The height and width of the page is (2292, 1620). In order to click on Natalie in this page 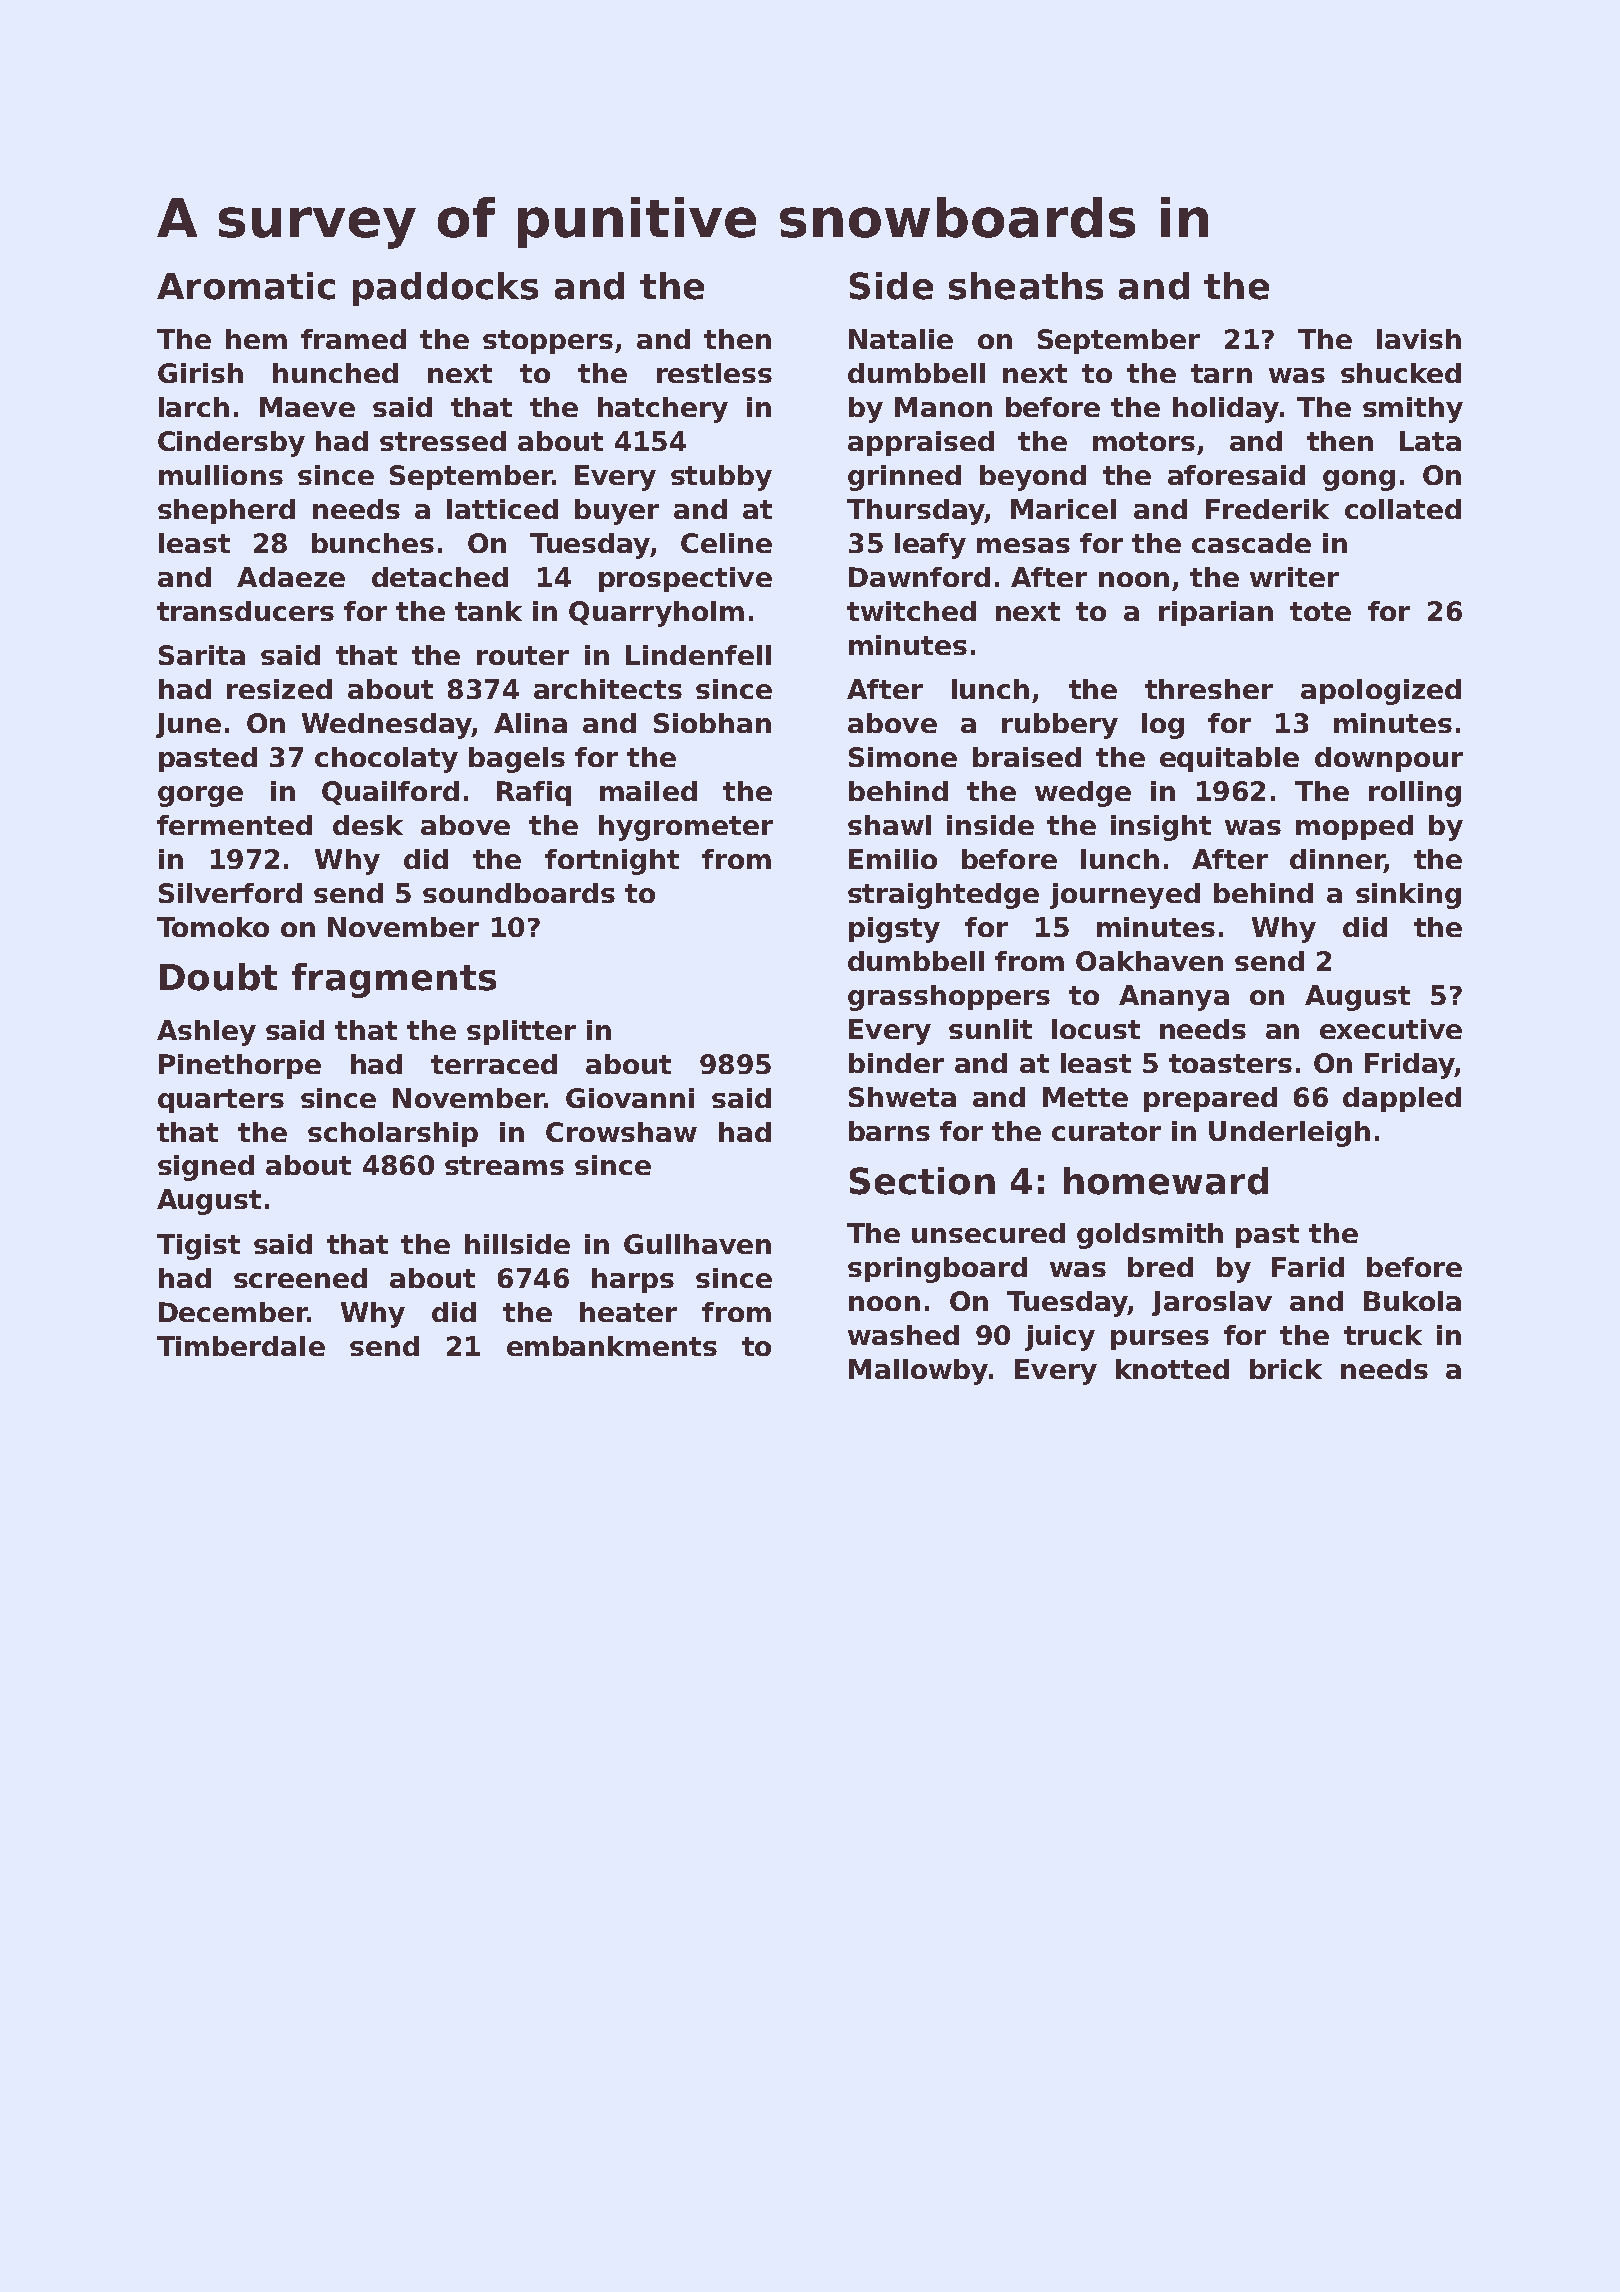, I will do `click(901, 339)`.
